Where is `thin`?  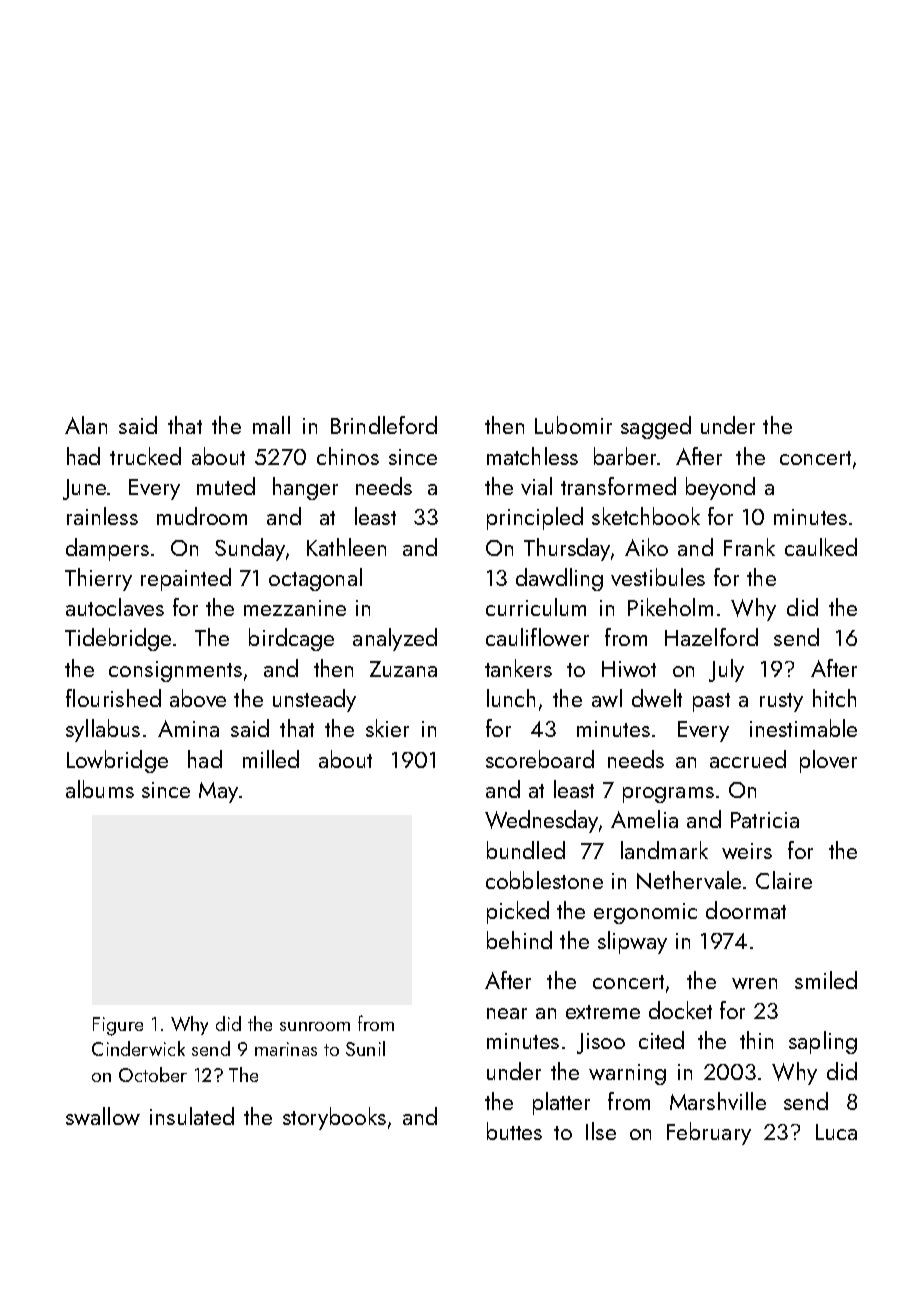 thin is located at coordinates (756, 1040).
